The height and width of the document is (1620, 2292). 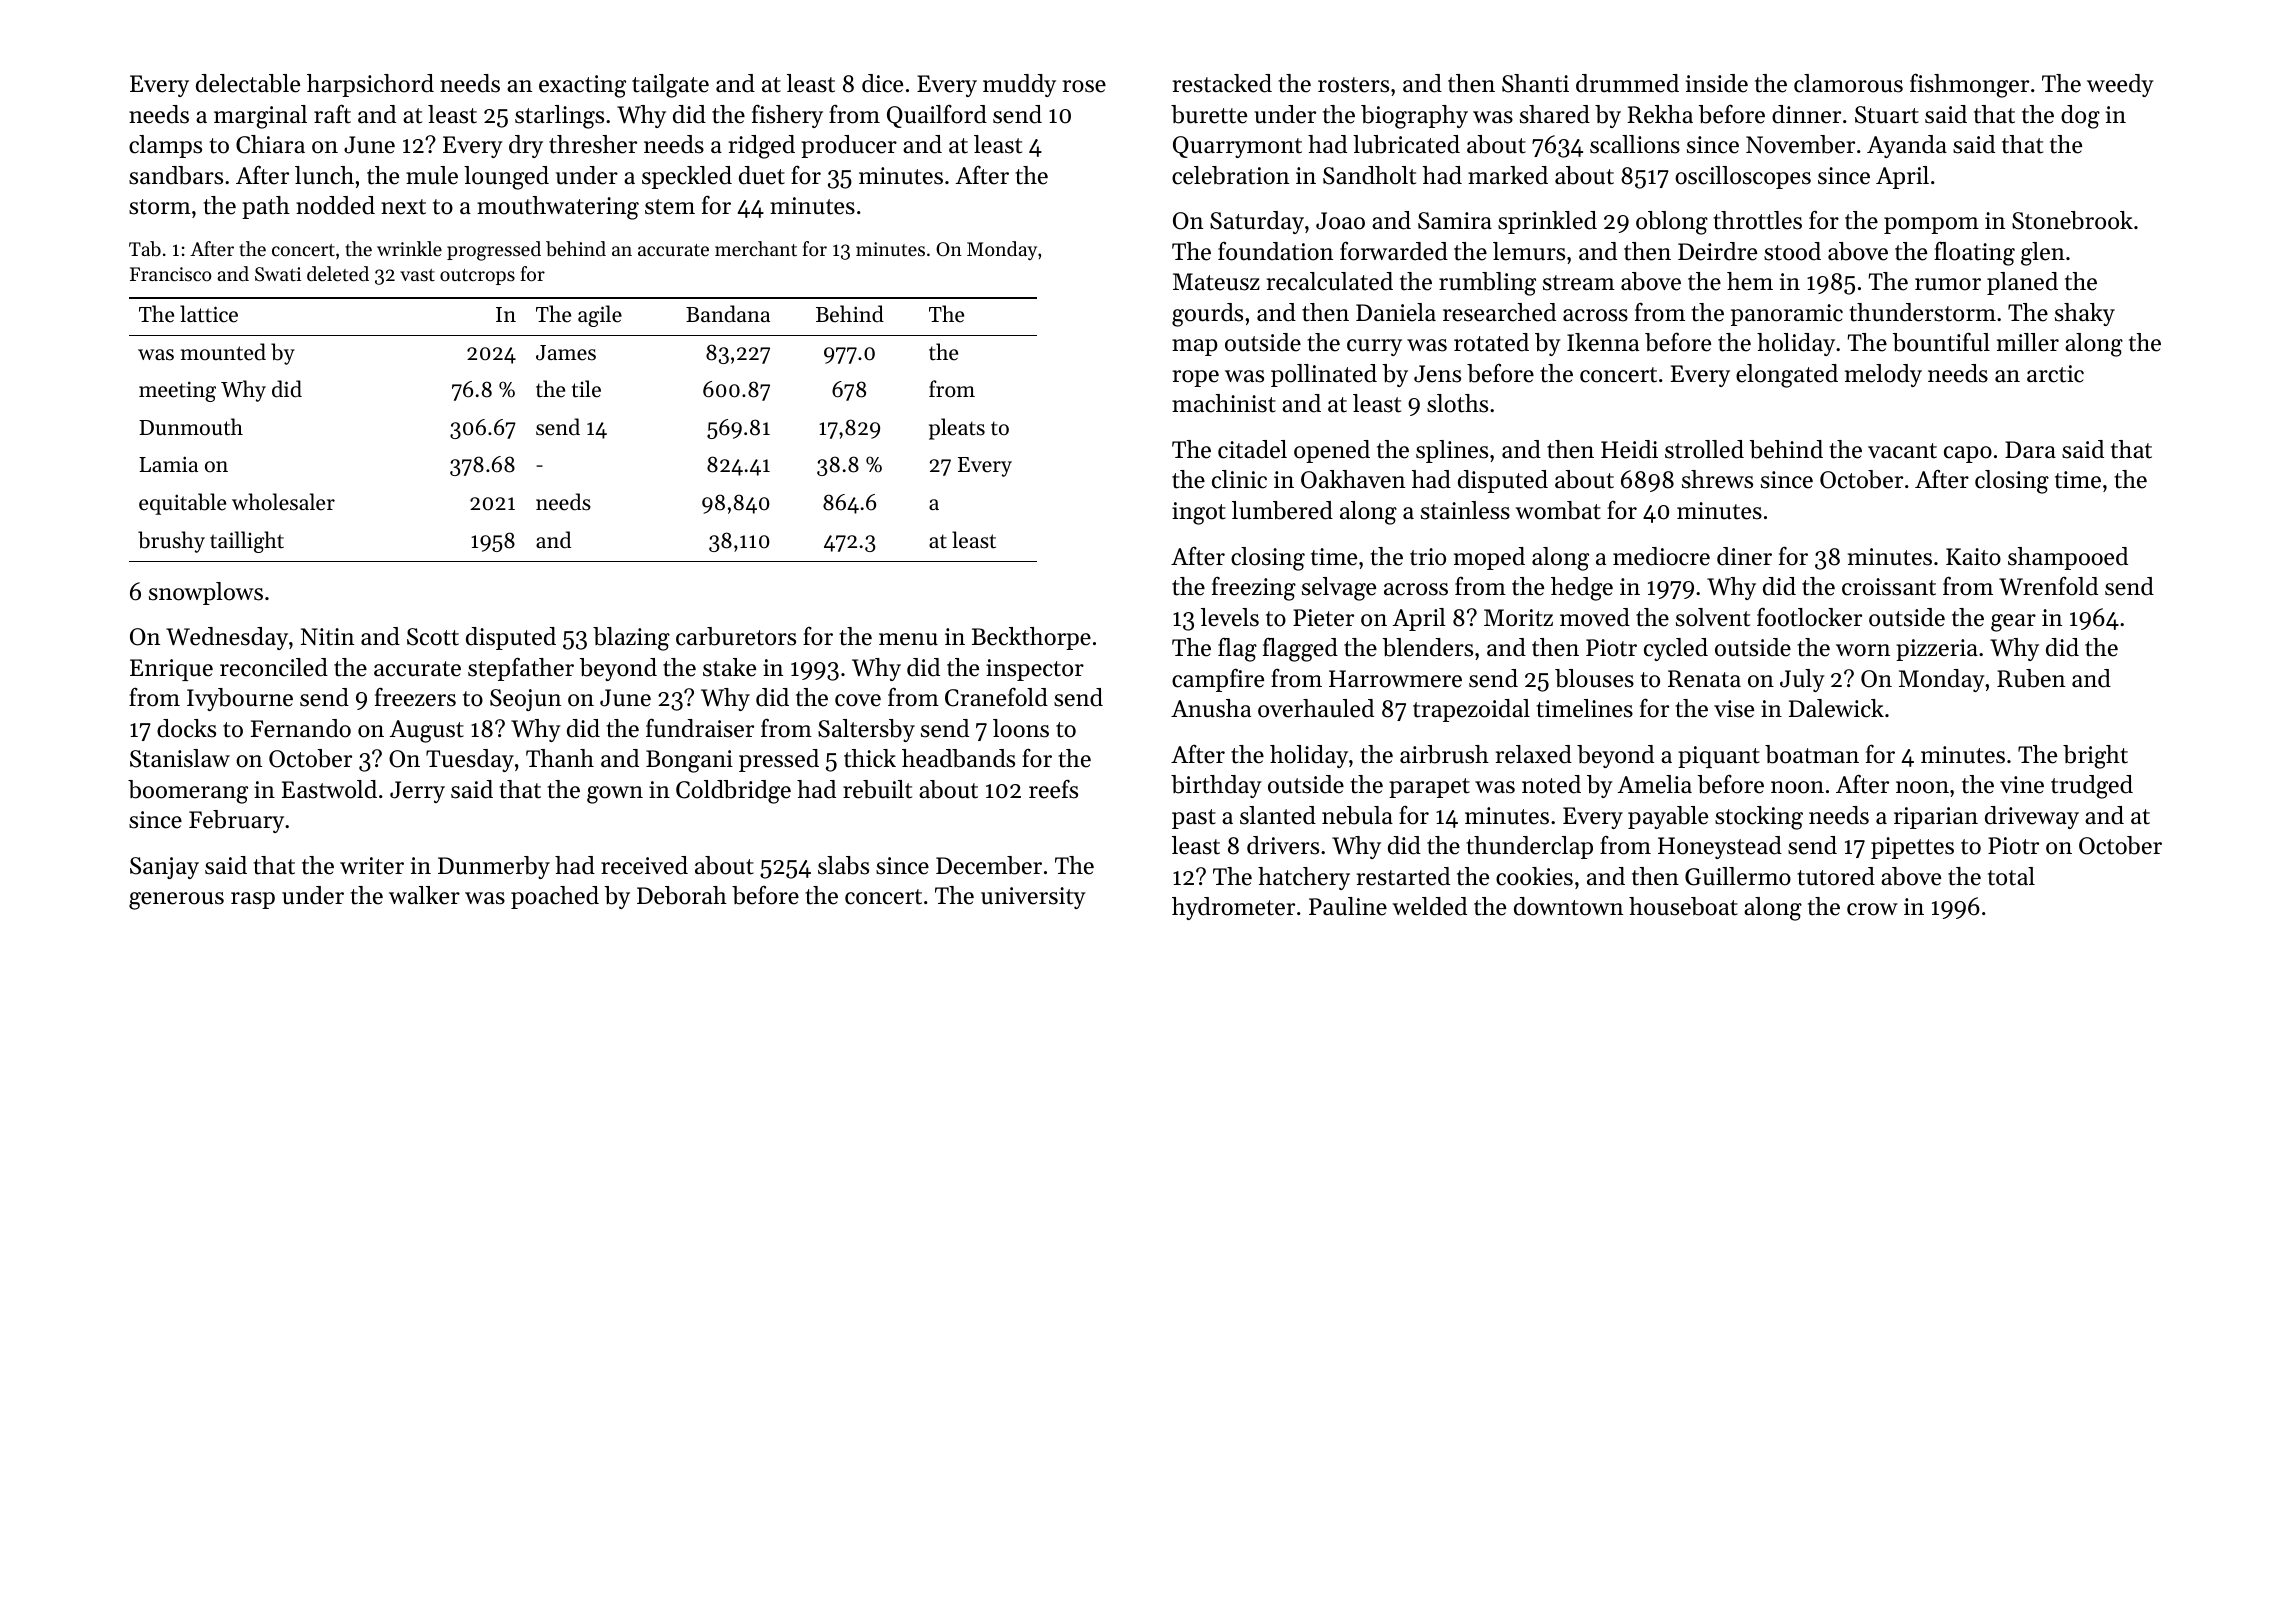 What do you see at coordinates (1084, 86) in the document?
I see `rose` at bounding box center [1084, 86].
